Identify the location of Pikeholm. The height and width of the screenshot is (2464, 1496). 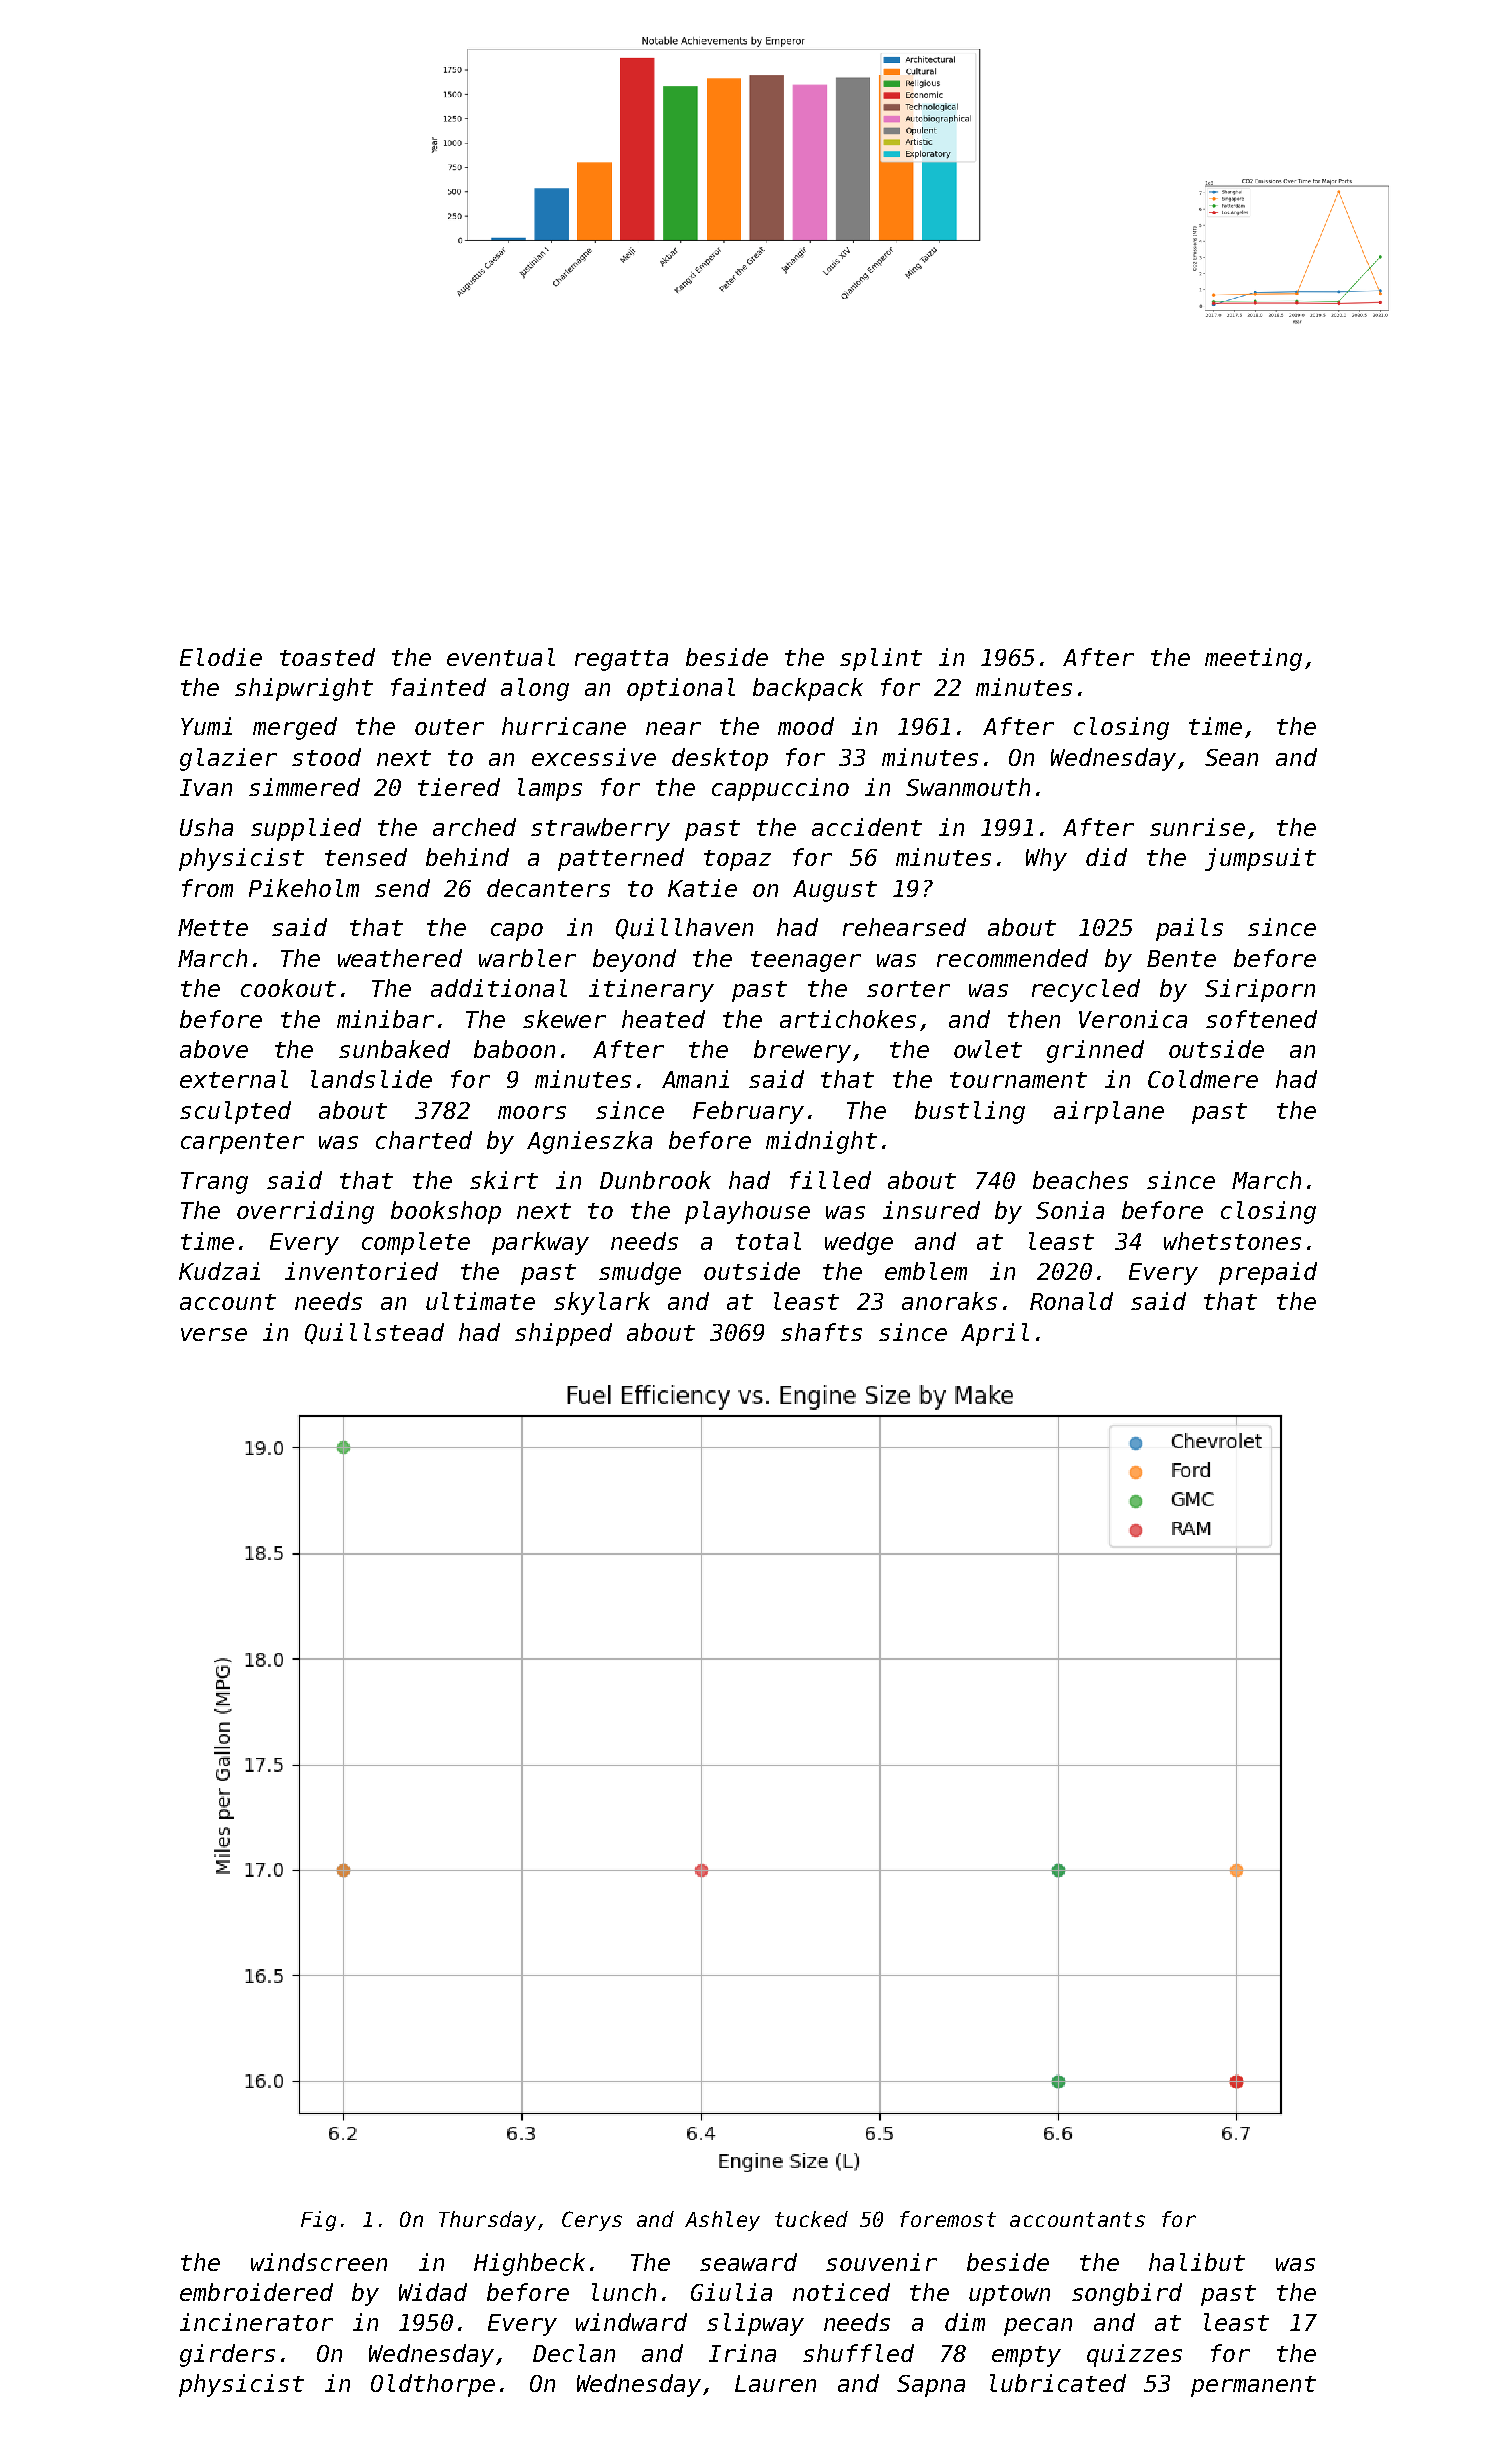
(304, 888).
